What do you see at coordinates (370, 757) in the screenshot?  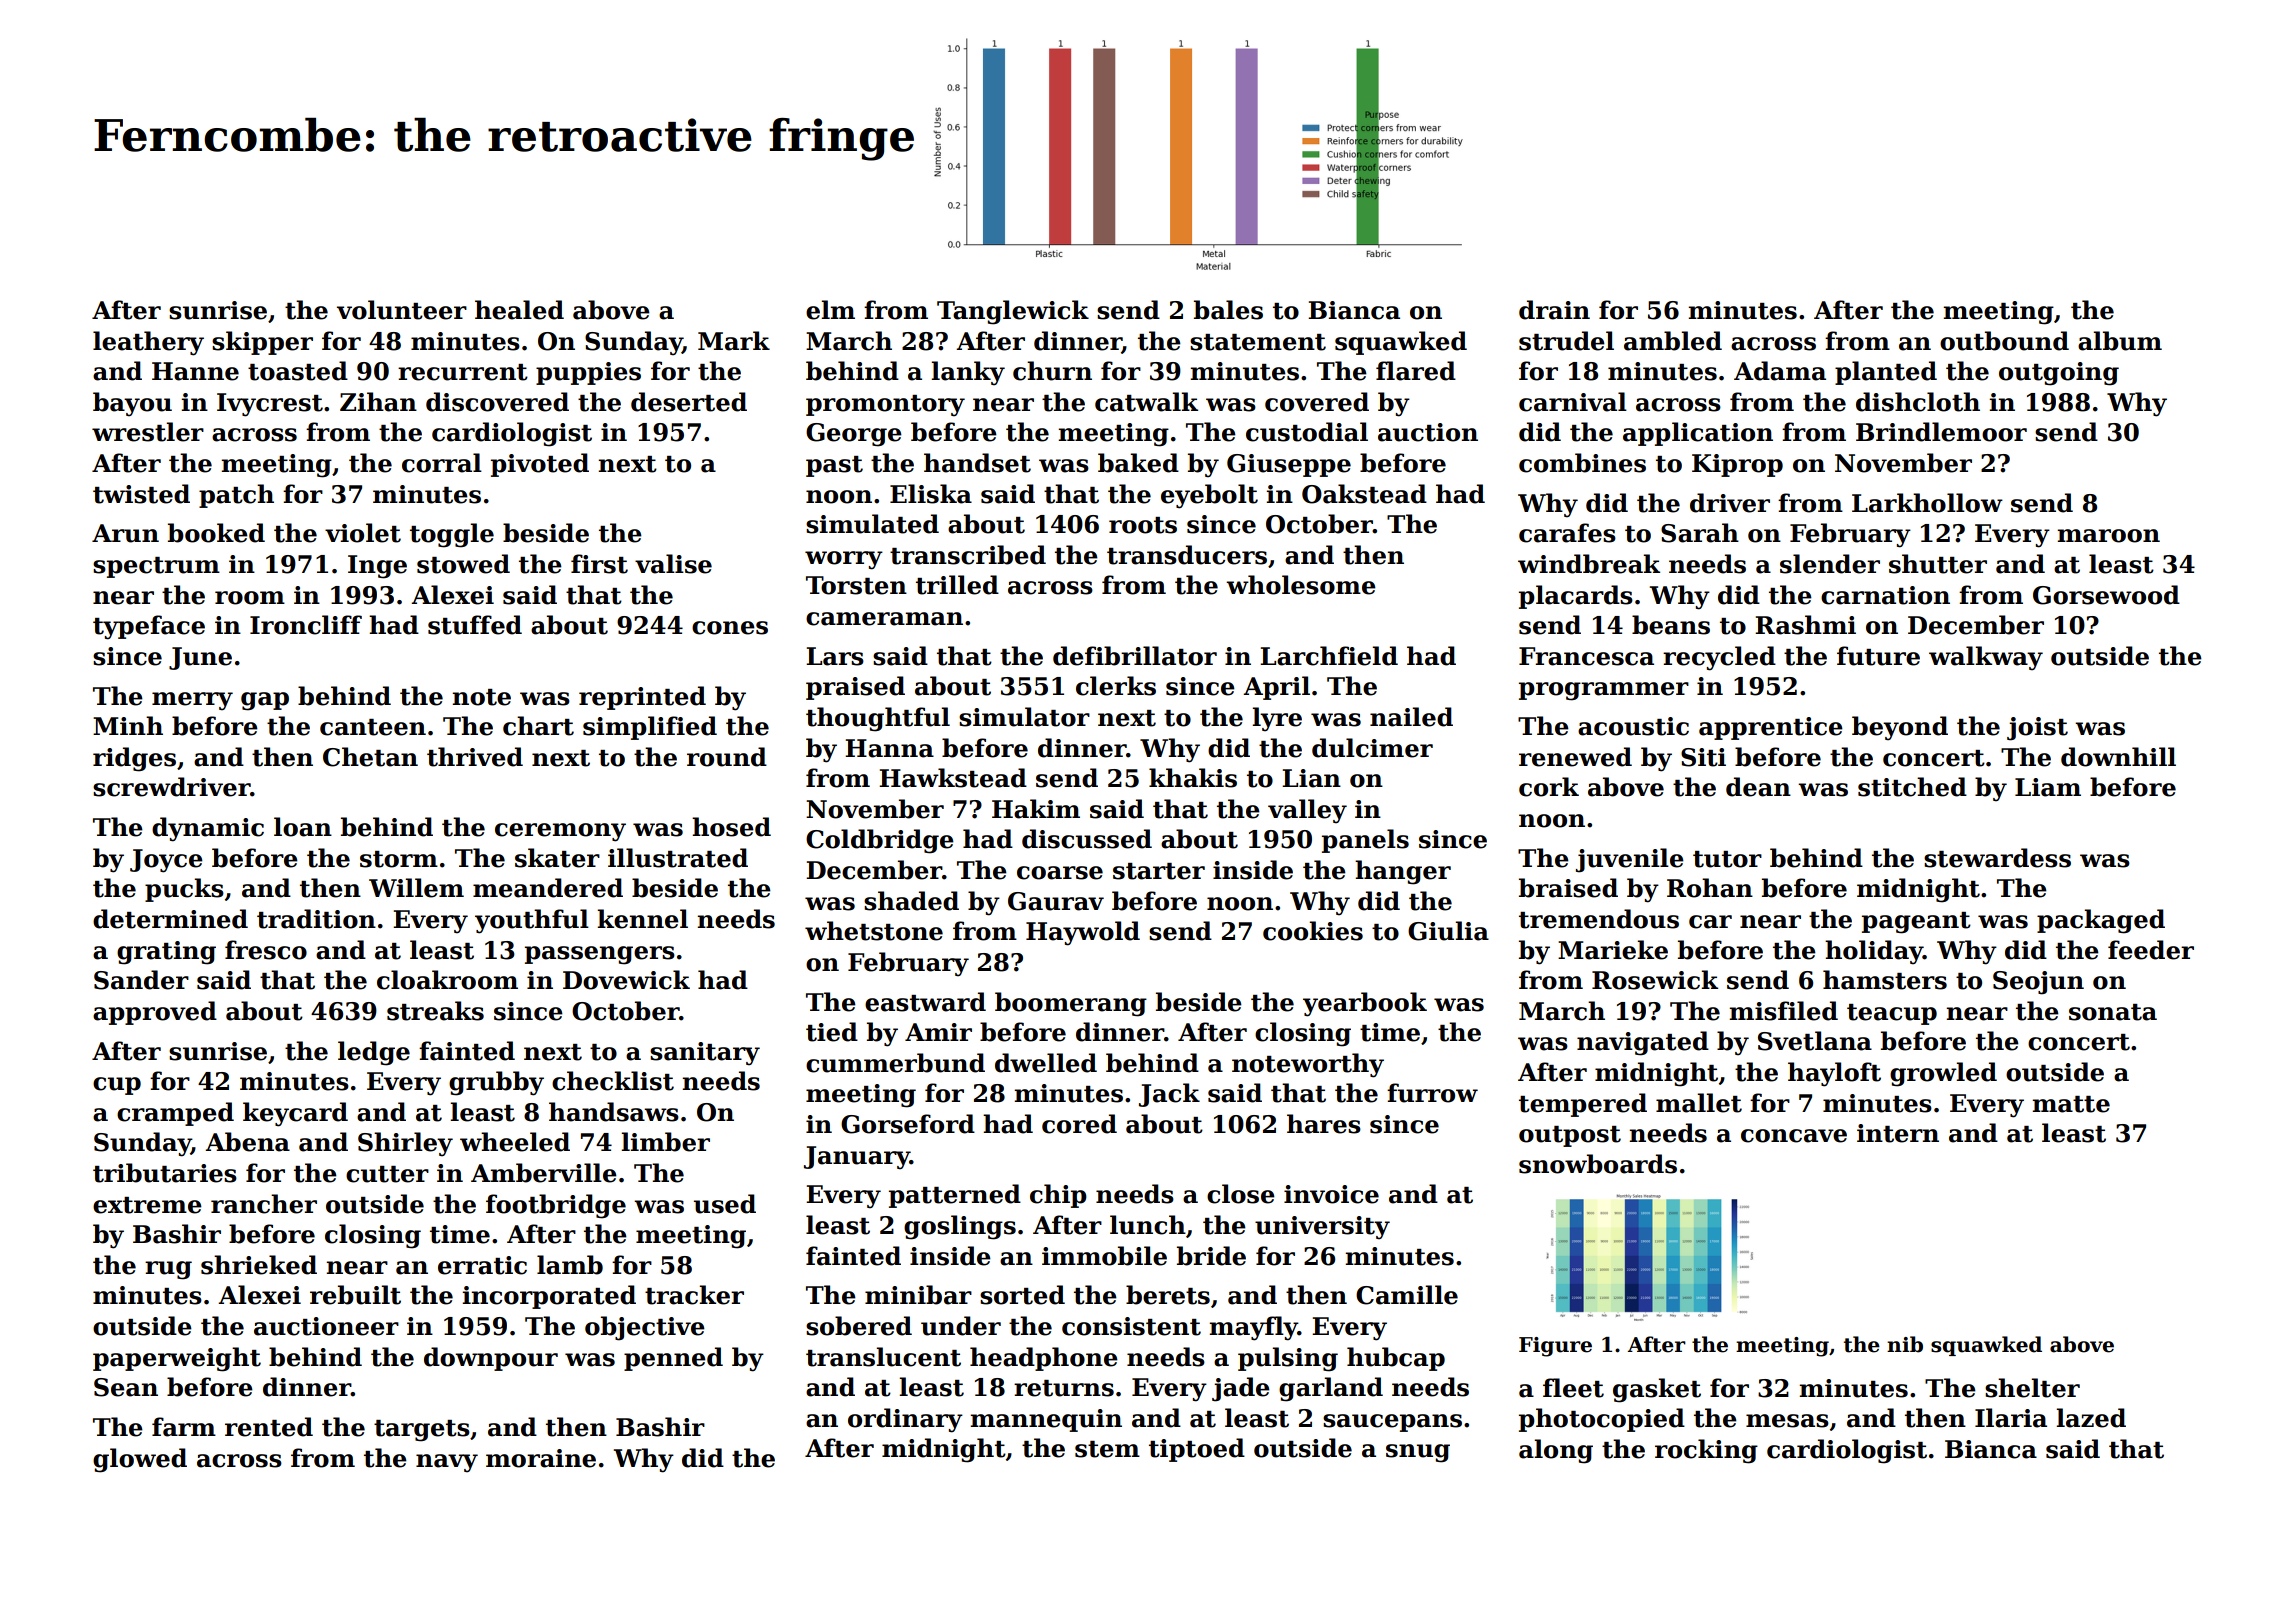 I see `Chetan` at bounding box center [370, 757].
